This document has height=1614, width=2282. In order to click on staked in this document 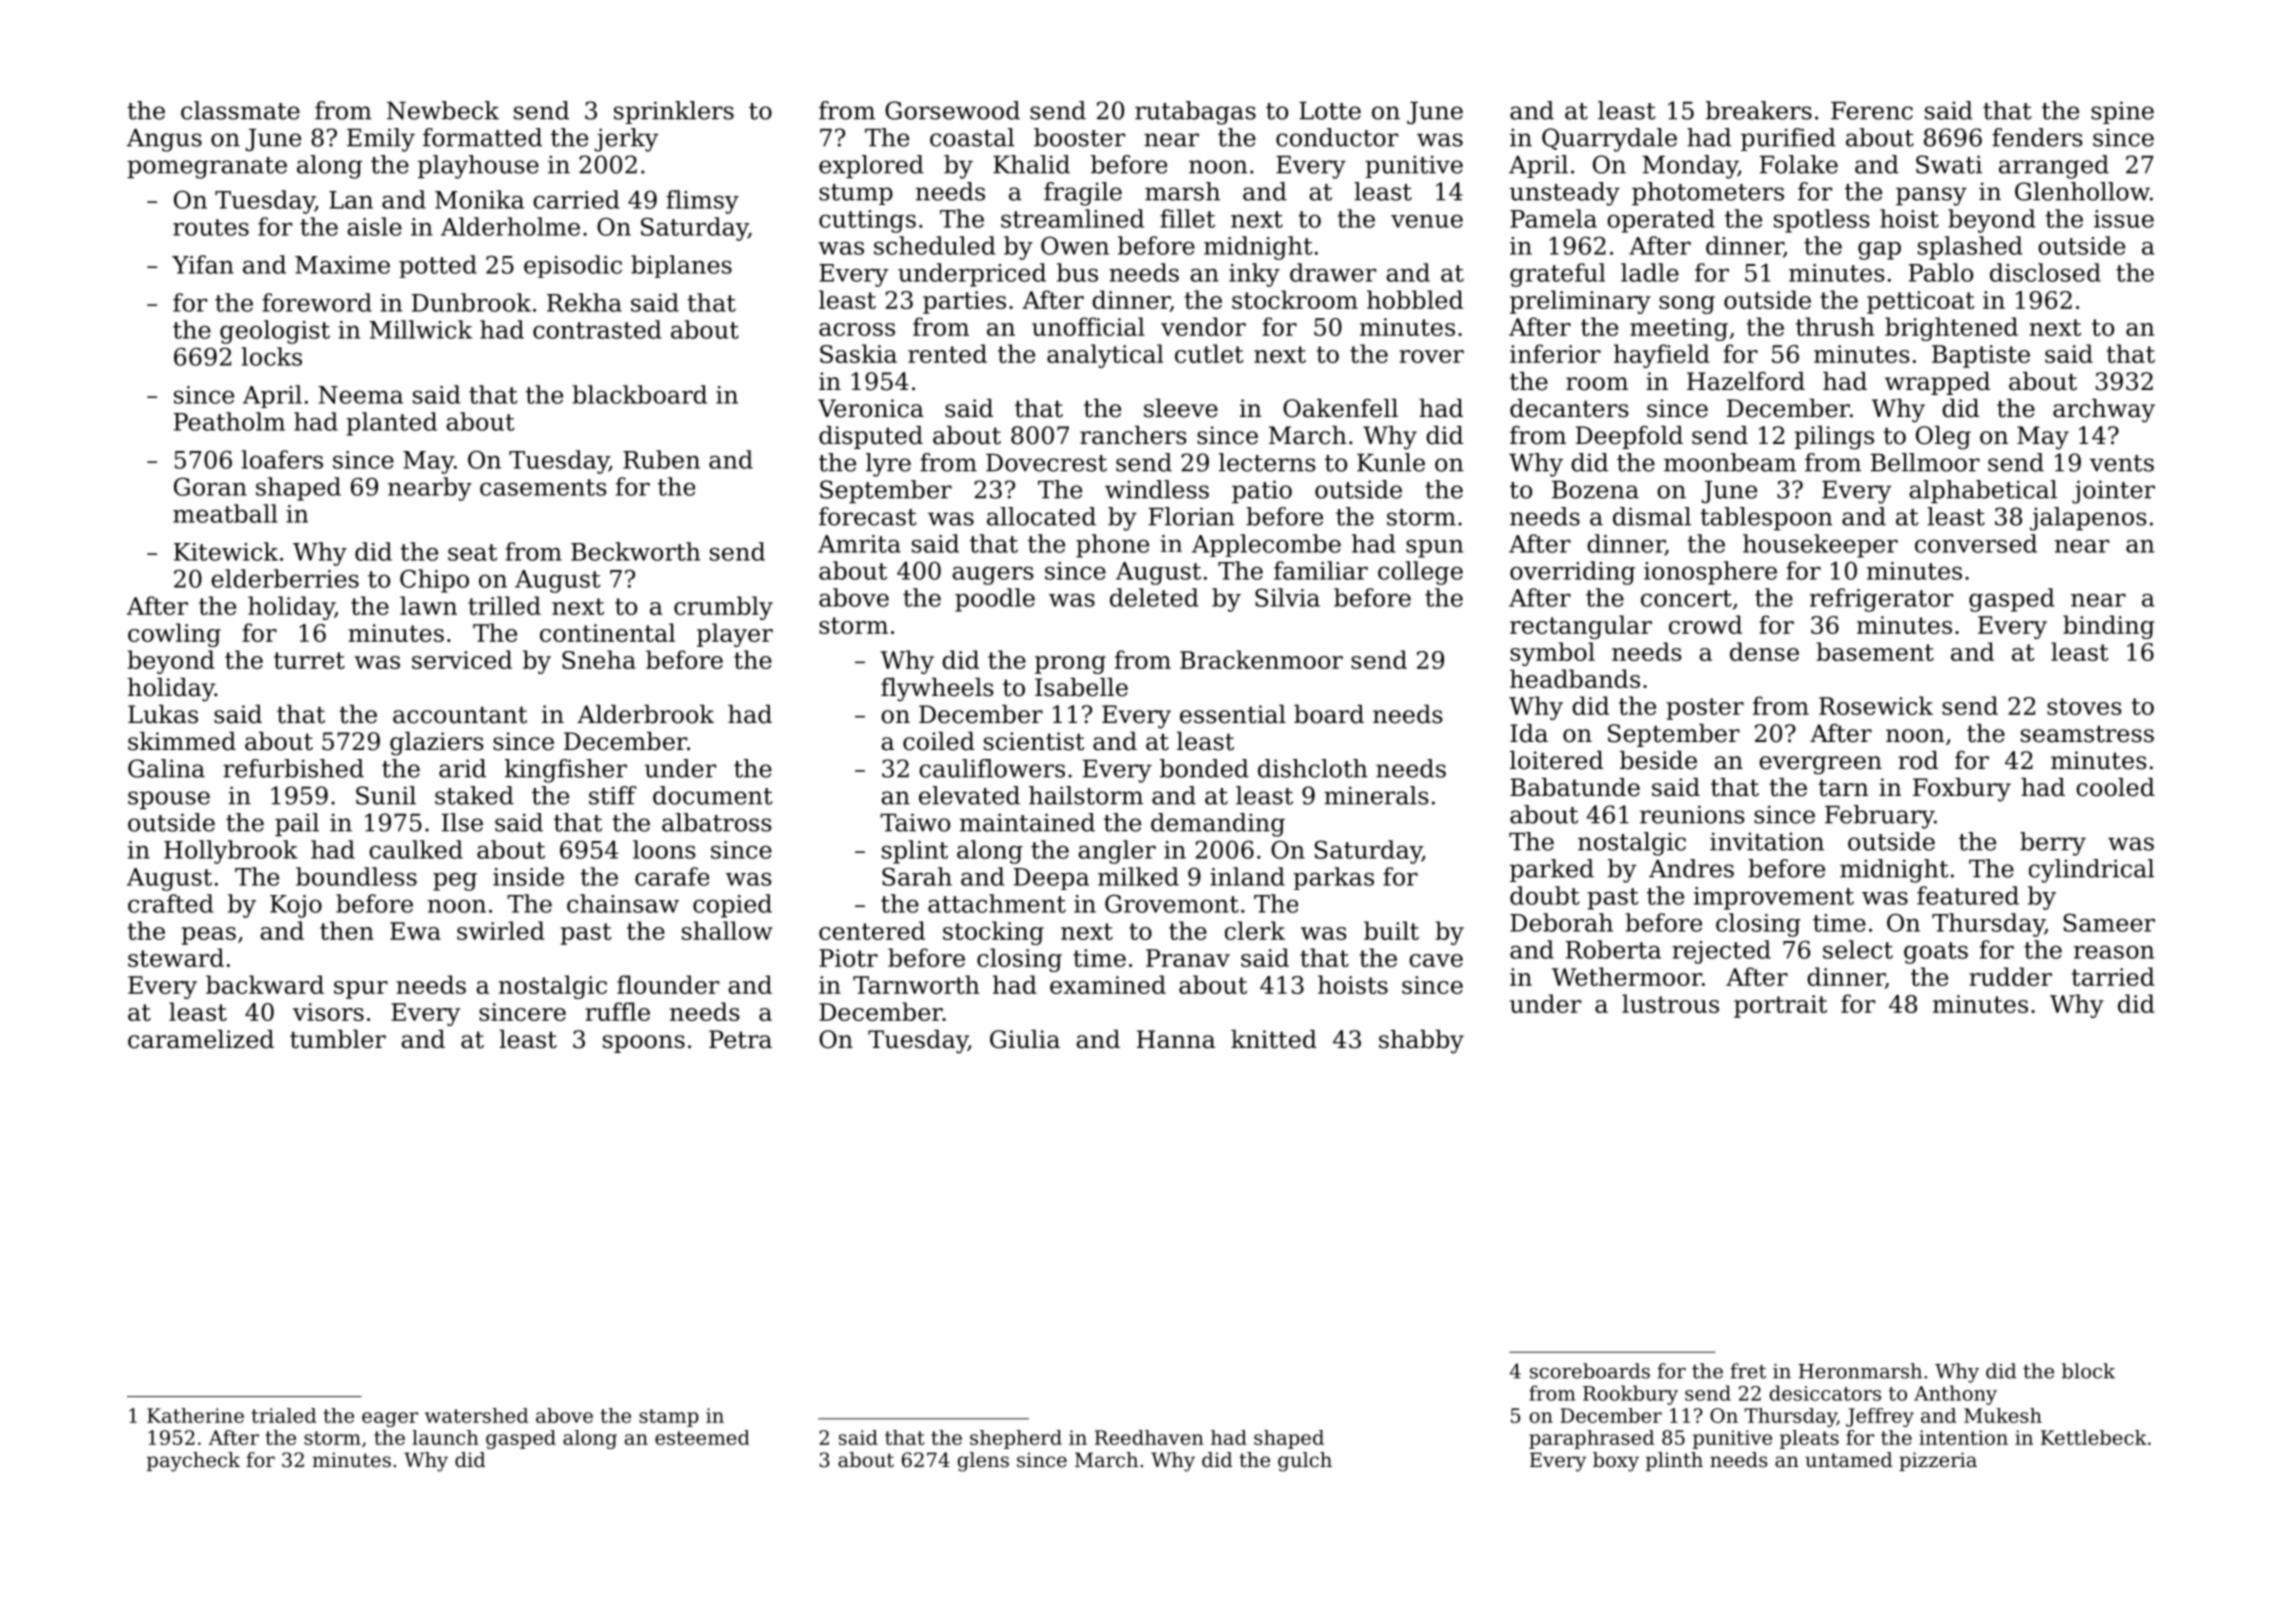, I will do `click(474, 795)`.
